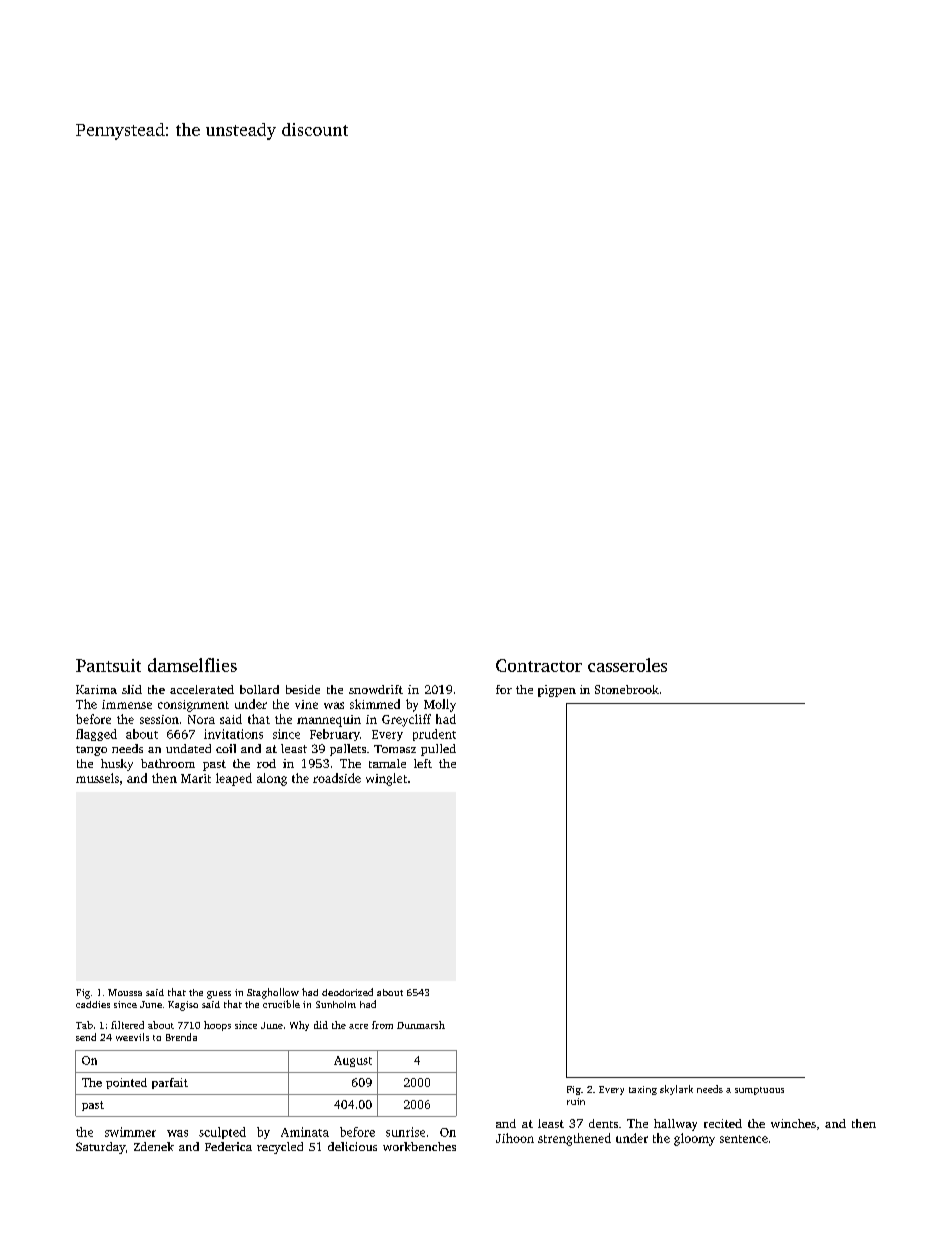 The width and height of the screenshot is (952, 1233). I want to click on Pantsuit, so click(108, 665).
